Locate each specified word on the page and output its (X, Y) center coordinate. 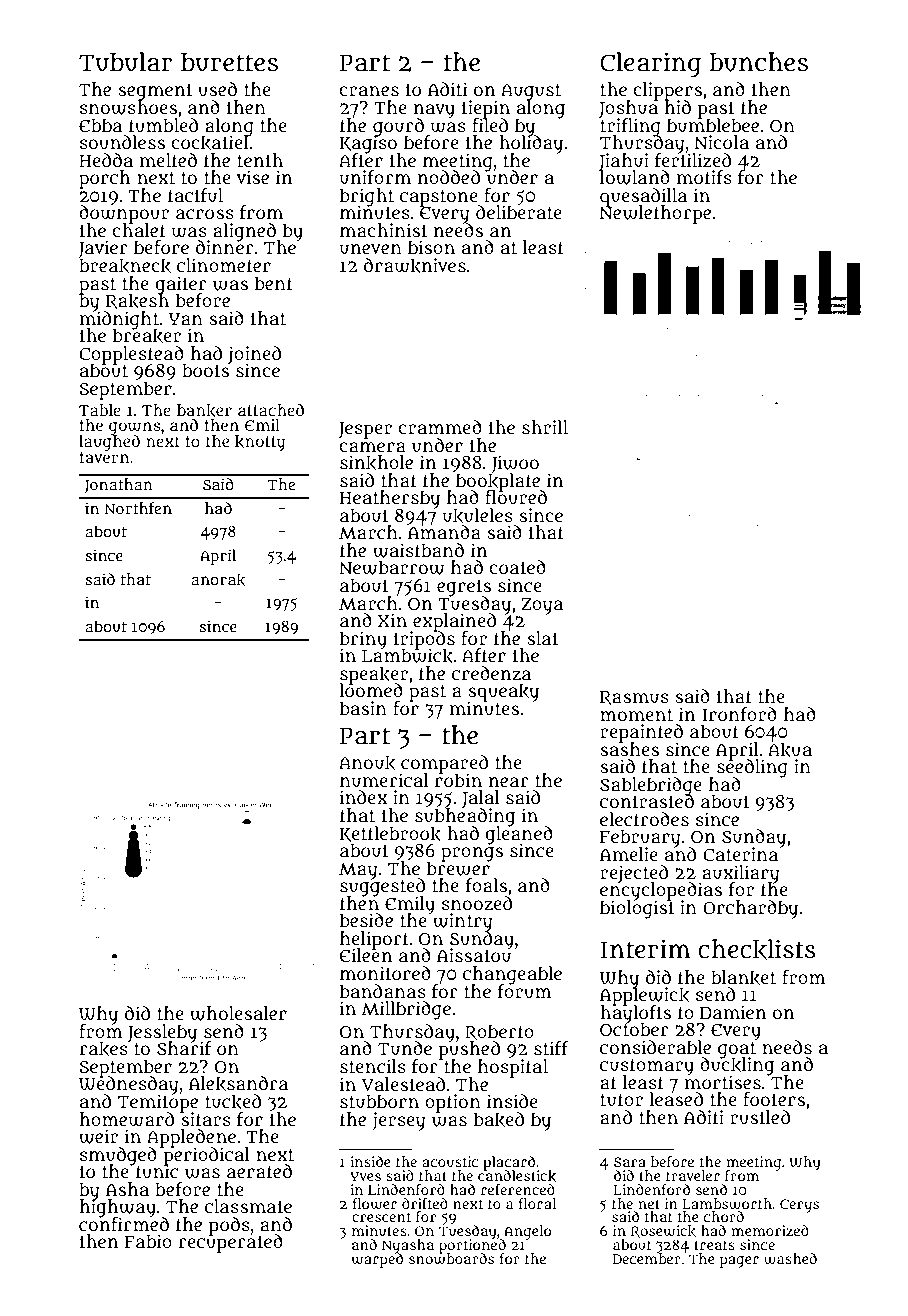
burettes (229, 62)
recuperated (231, 1244)
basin (363, 708)
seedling (752, 768)
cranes (369, 91)
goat (737, 1050)
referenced (518, 1189)
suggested (382, 887)
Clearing (650, 64)
